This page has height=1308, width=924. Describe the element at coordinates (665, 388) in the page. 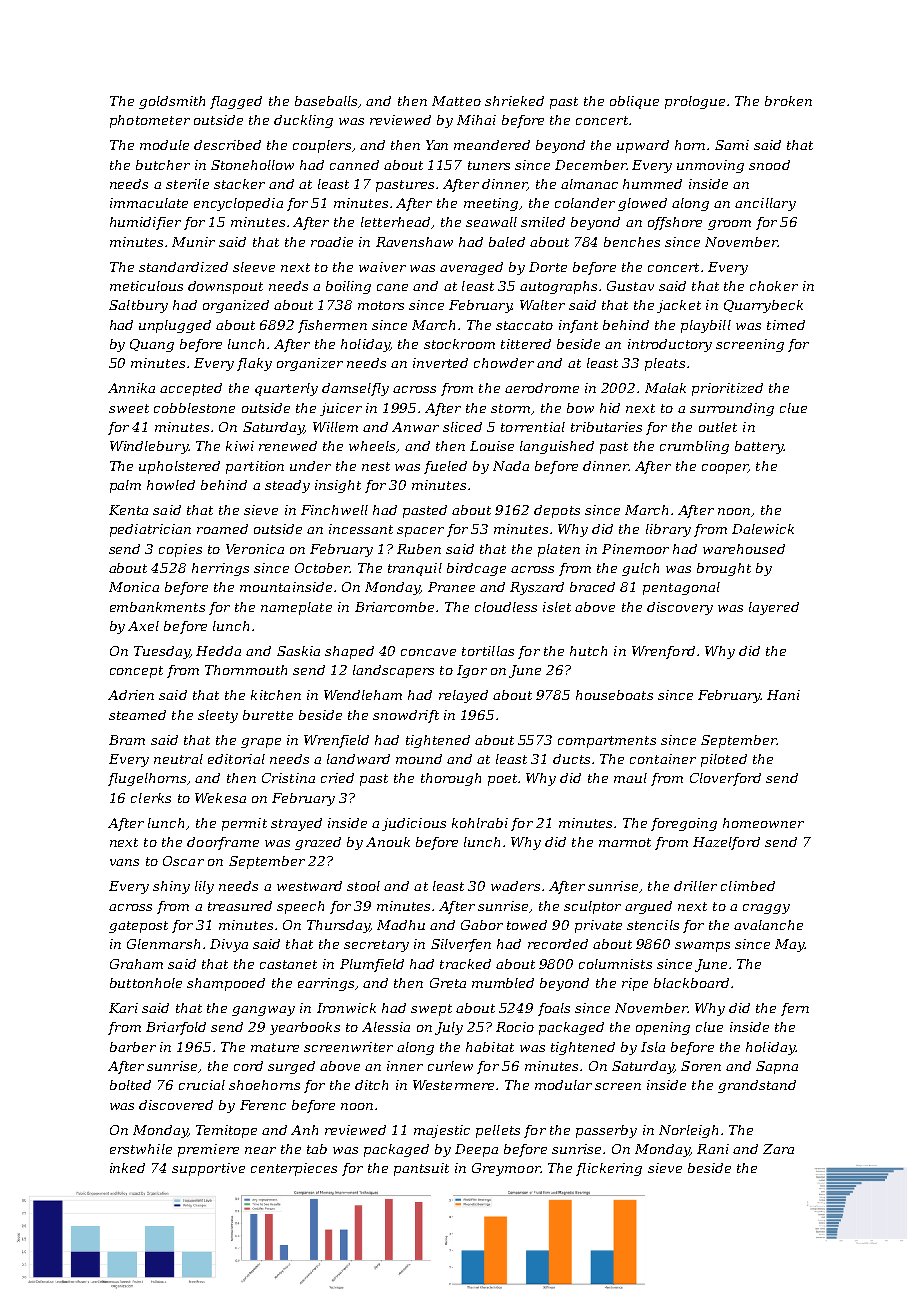

I see `Malak` at that location.
